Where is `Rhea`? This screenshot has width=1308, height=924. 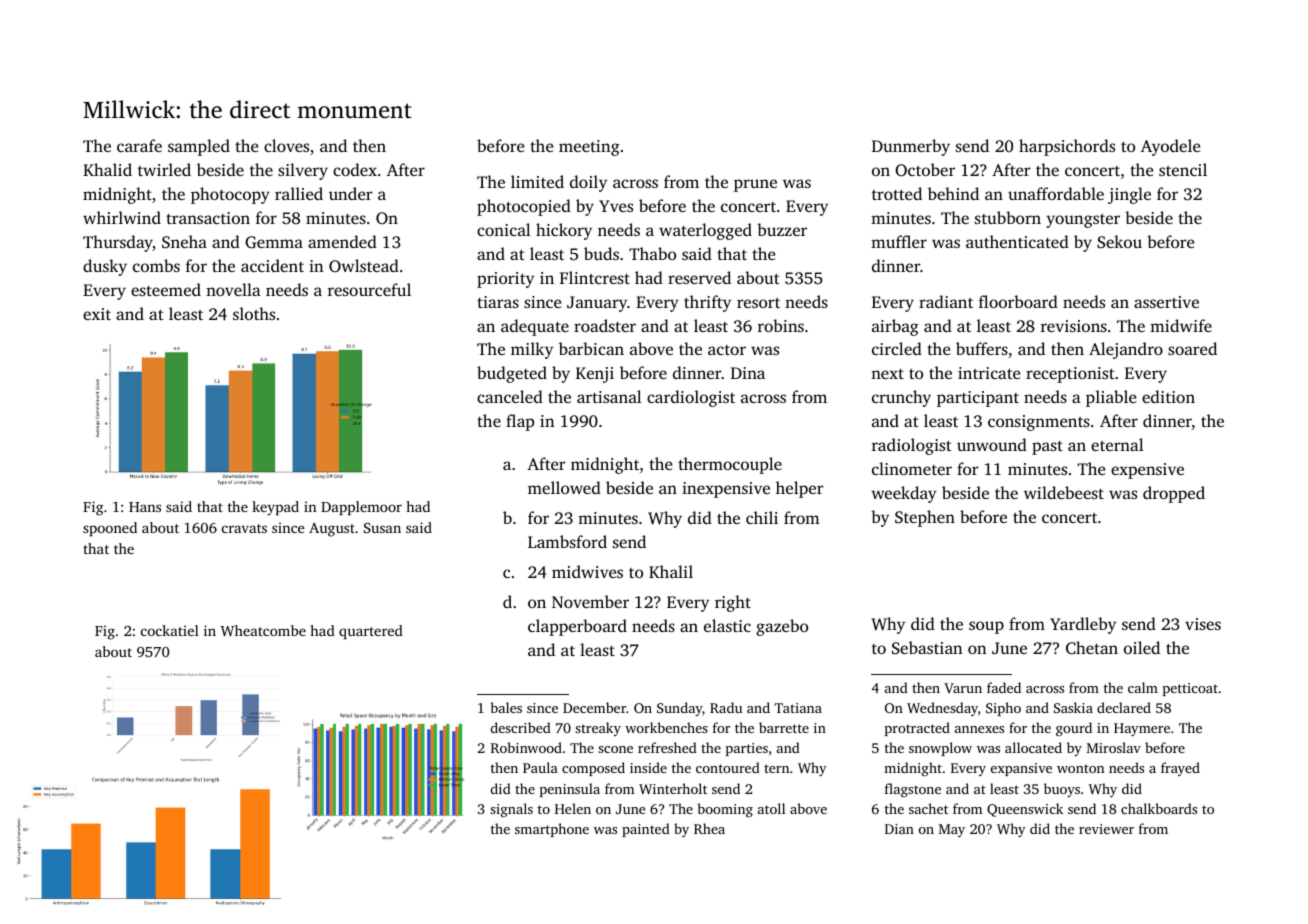 Rhea is located at coordinates (709, 828).
